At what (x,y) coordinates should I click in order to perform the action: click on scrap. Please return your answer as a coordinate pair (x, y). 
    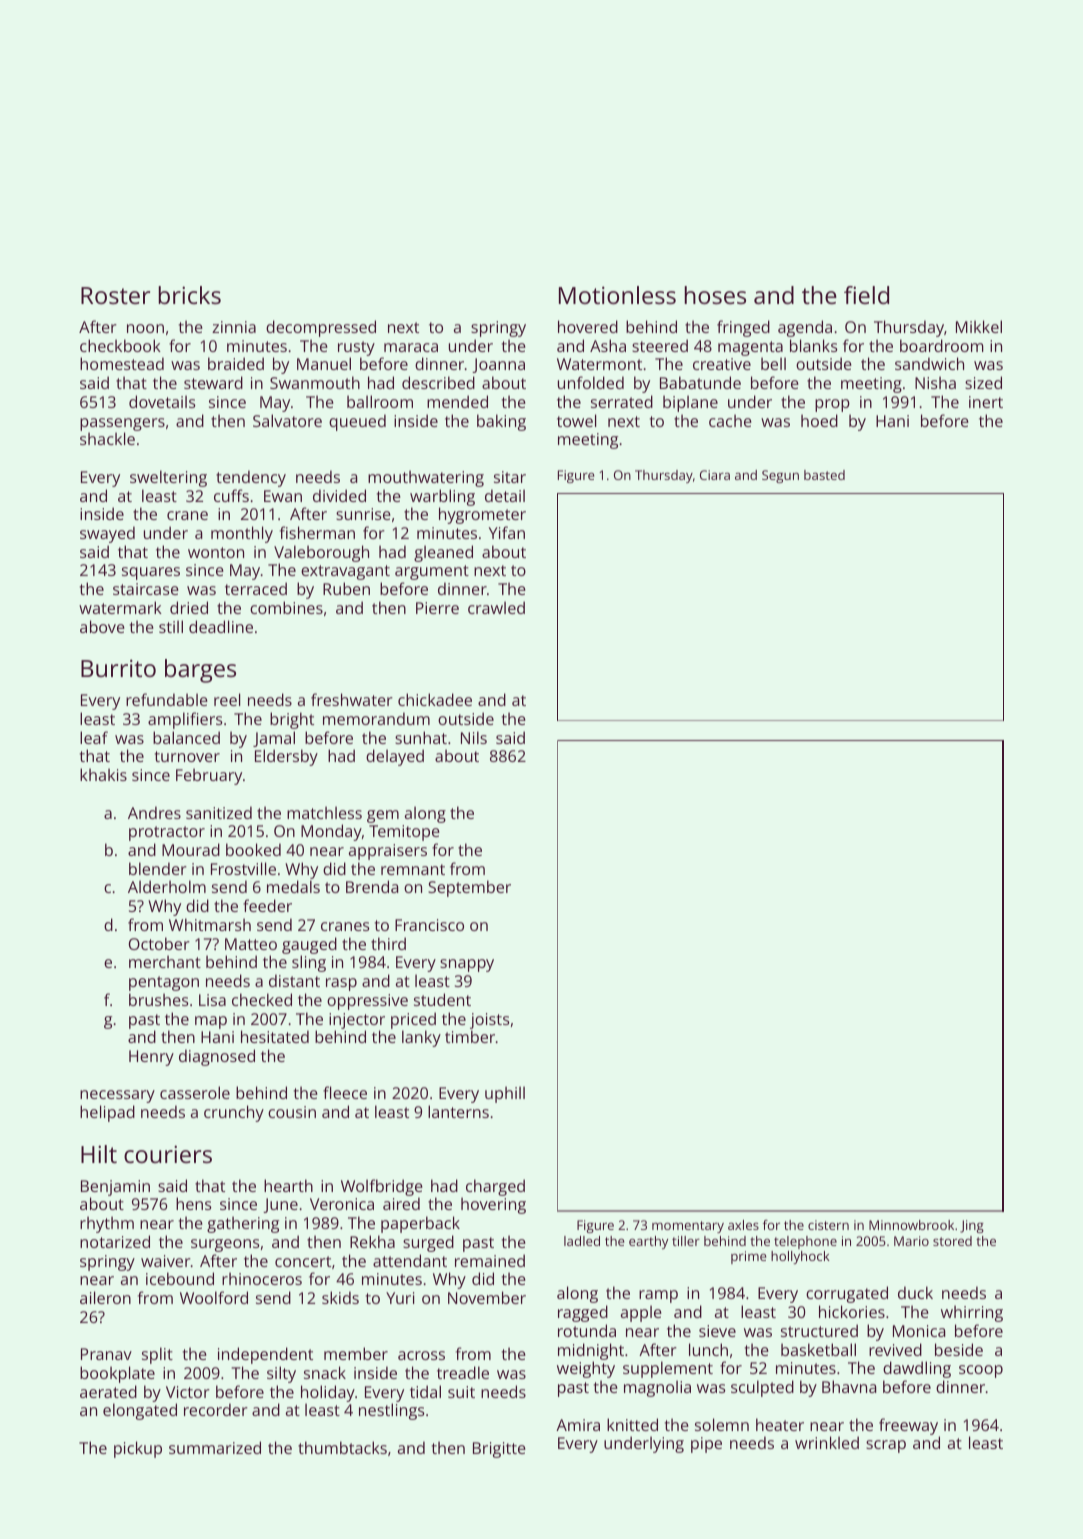
    Looking at the image, I should click on (886, 1446).
